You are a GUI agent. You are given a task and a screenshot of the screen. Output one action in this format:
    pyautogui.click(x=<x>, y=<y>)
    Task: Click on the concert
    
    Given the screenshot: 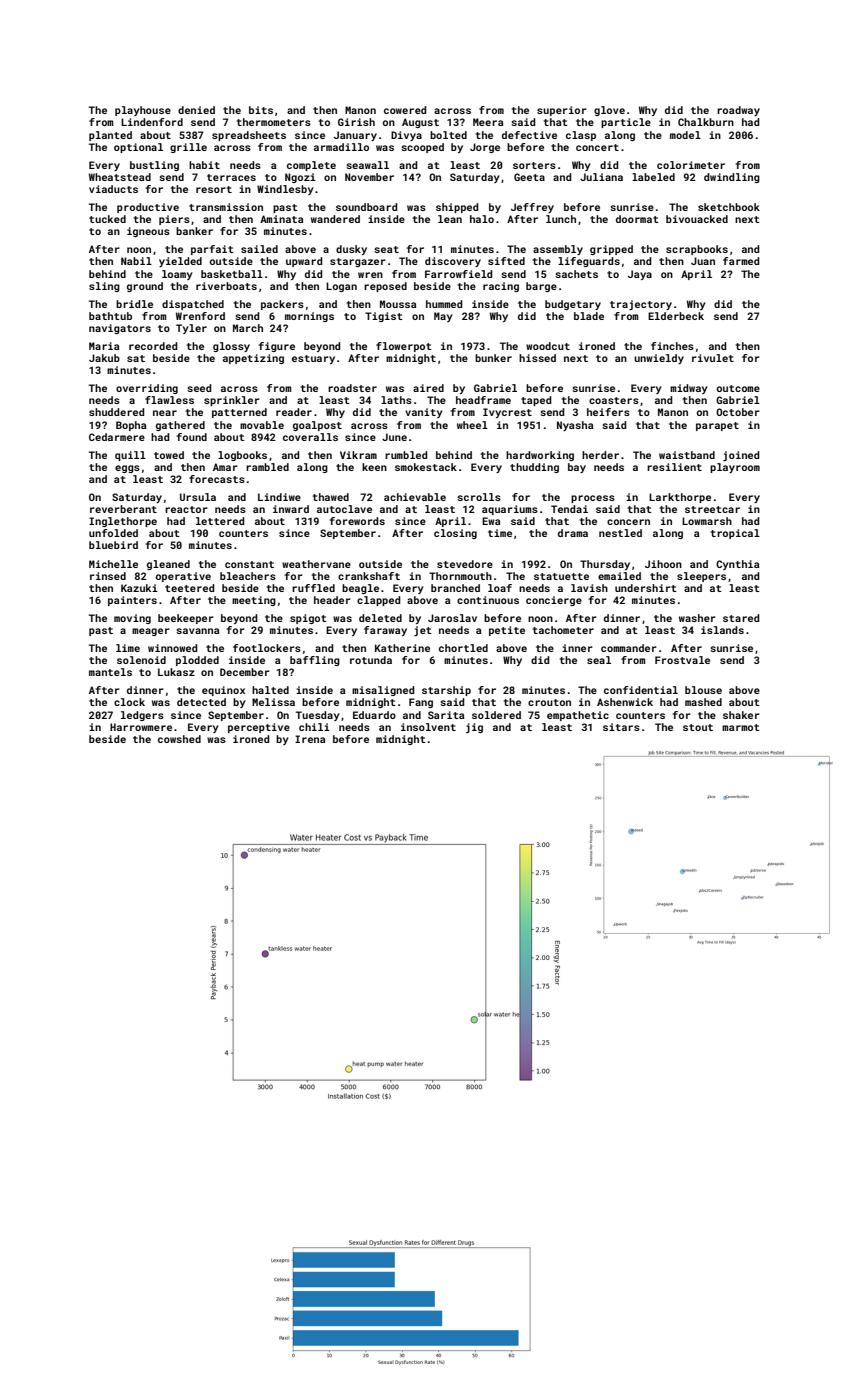 What is the action you would take?
    pyautogui.click(x=597, y=147)
